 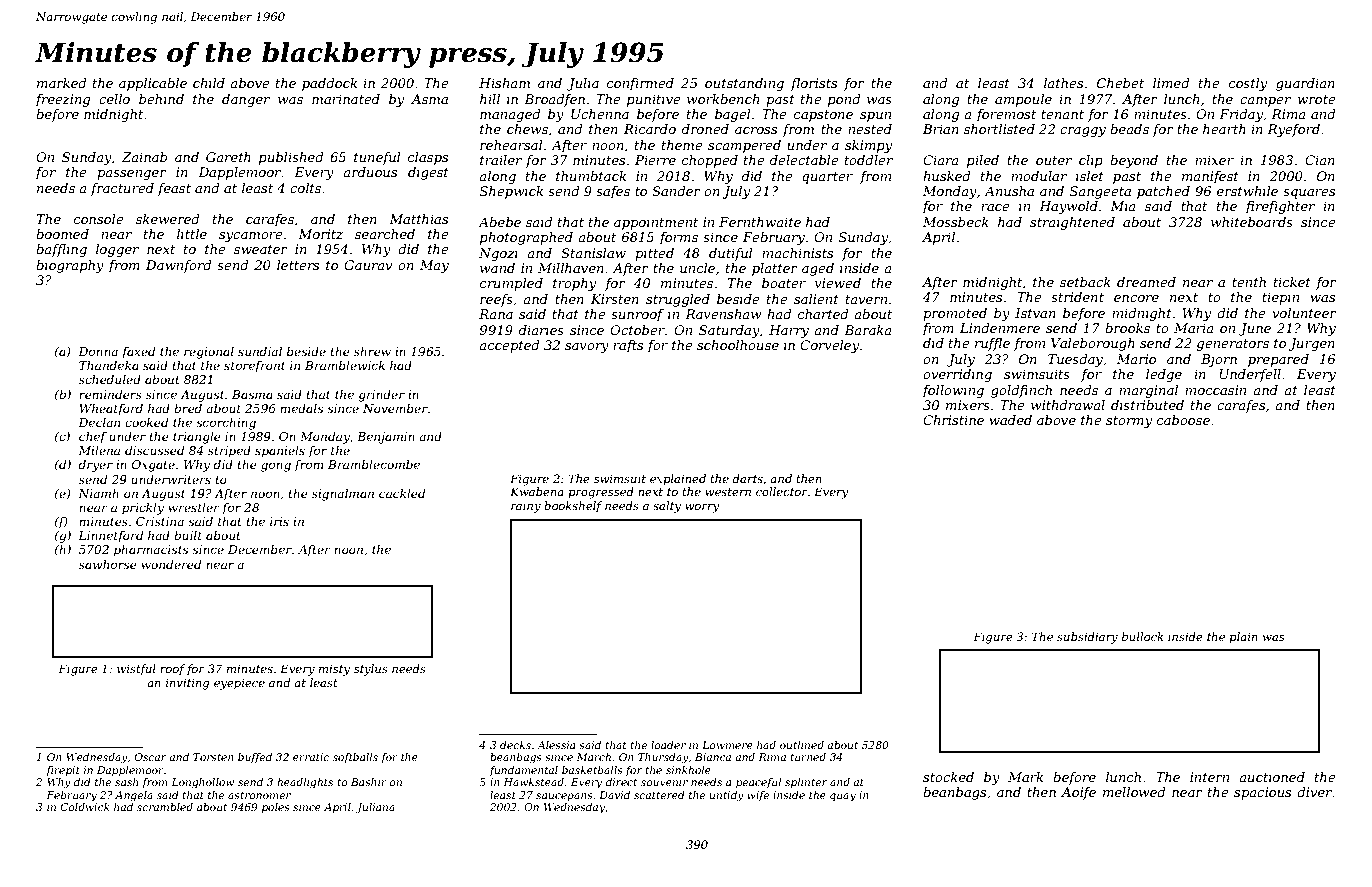 I want to click on untidy, so click(x=727, y=796).
